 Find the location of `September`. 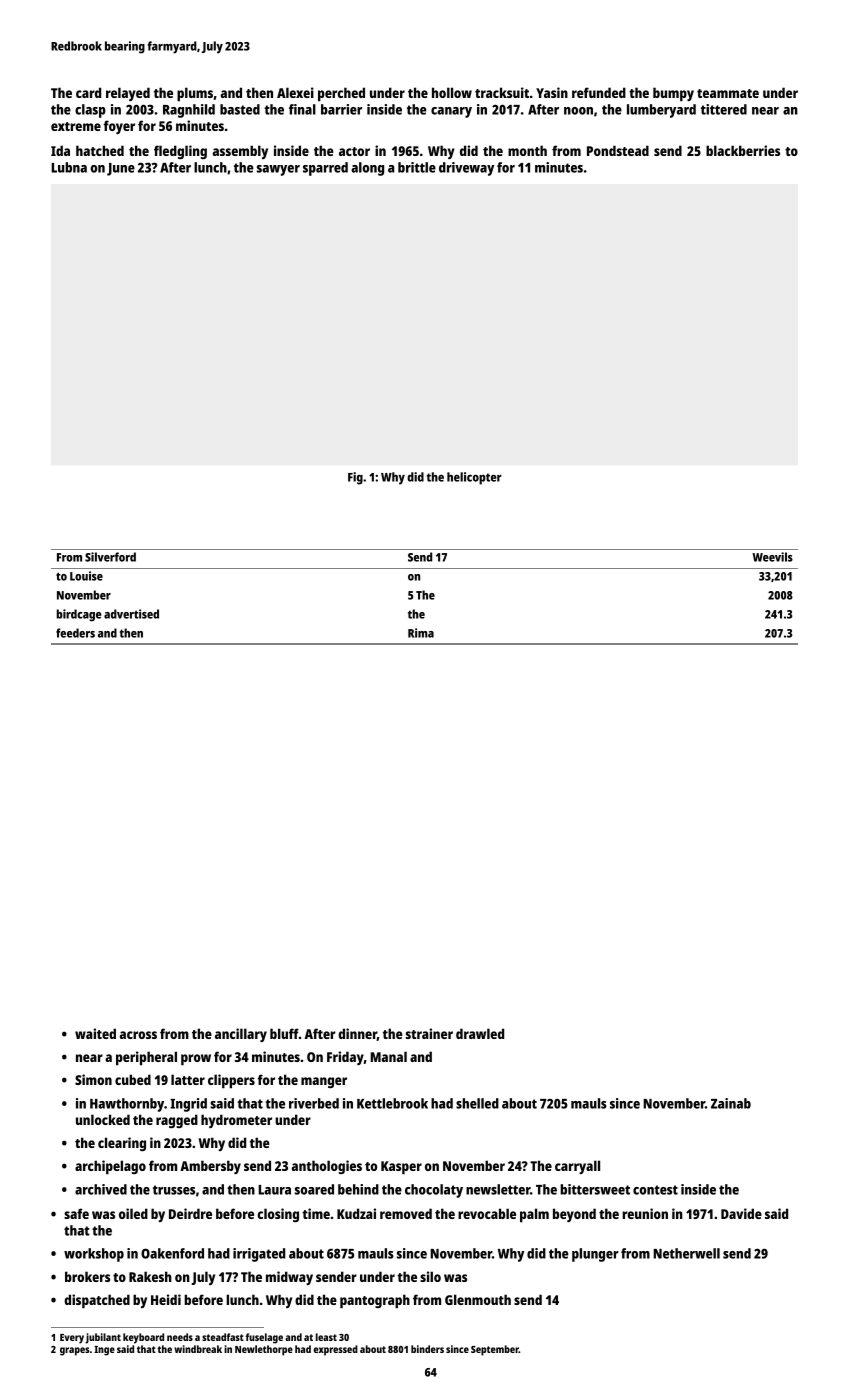

September is located at coordinates (495, 1350).
